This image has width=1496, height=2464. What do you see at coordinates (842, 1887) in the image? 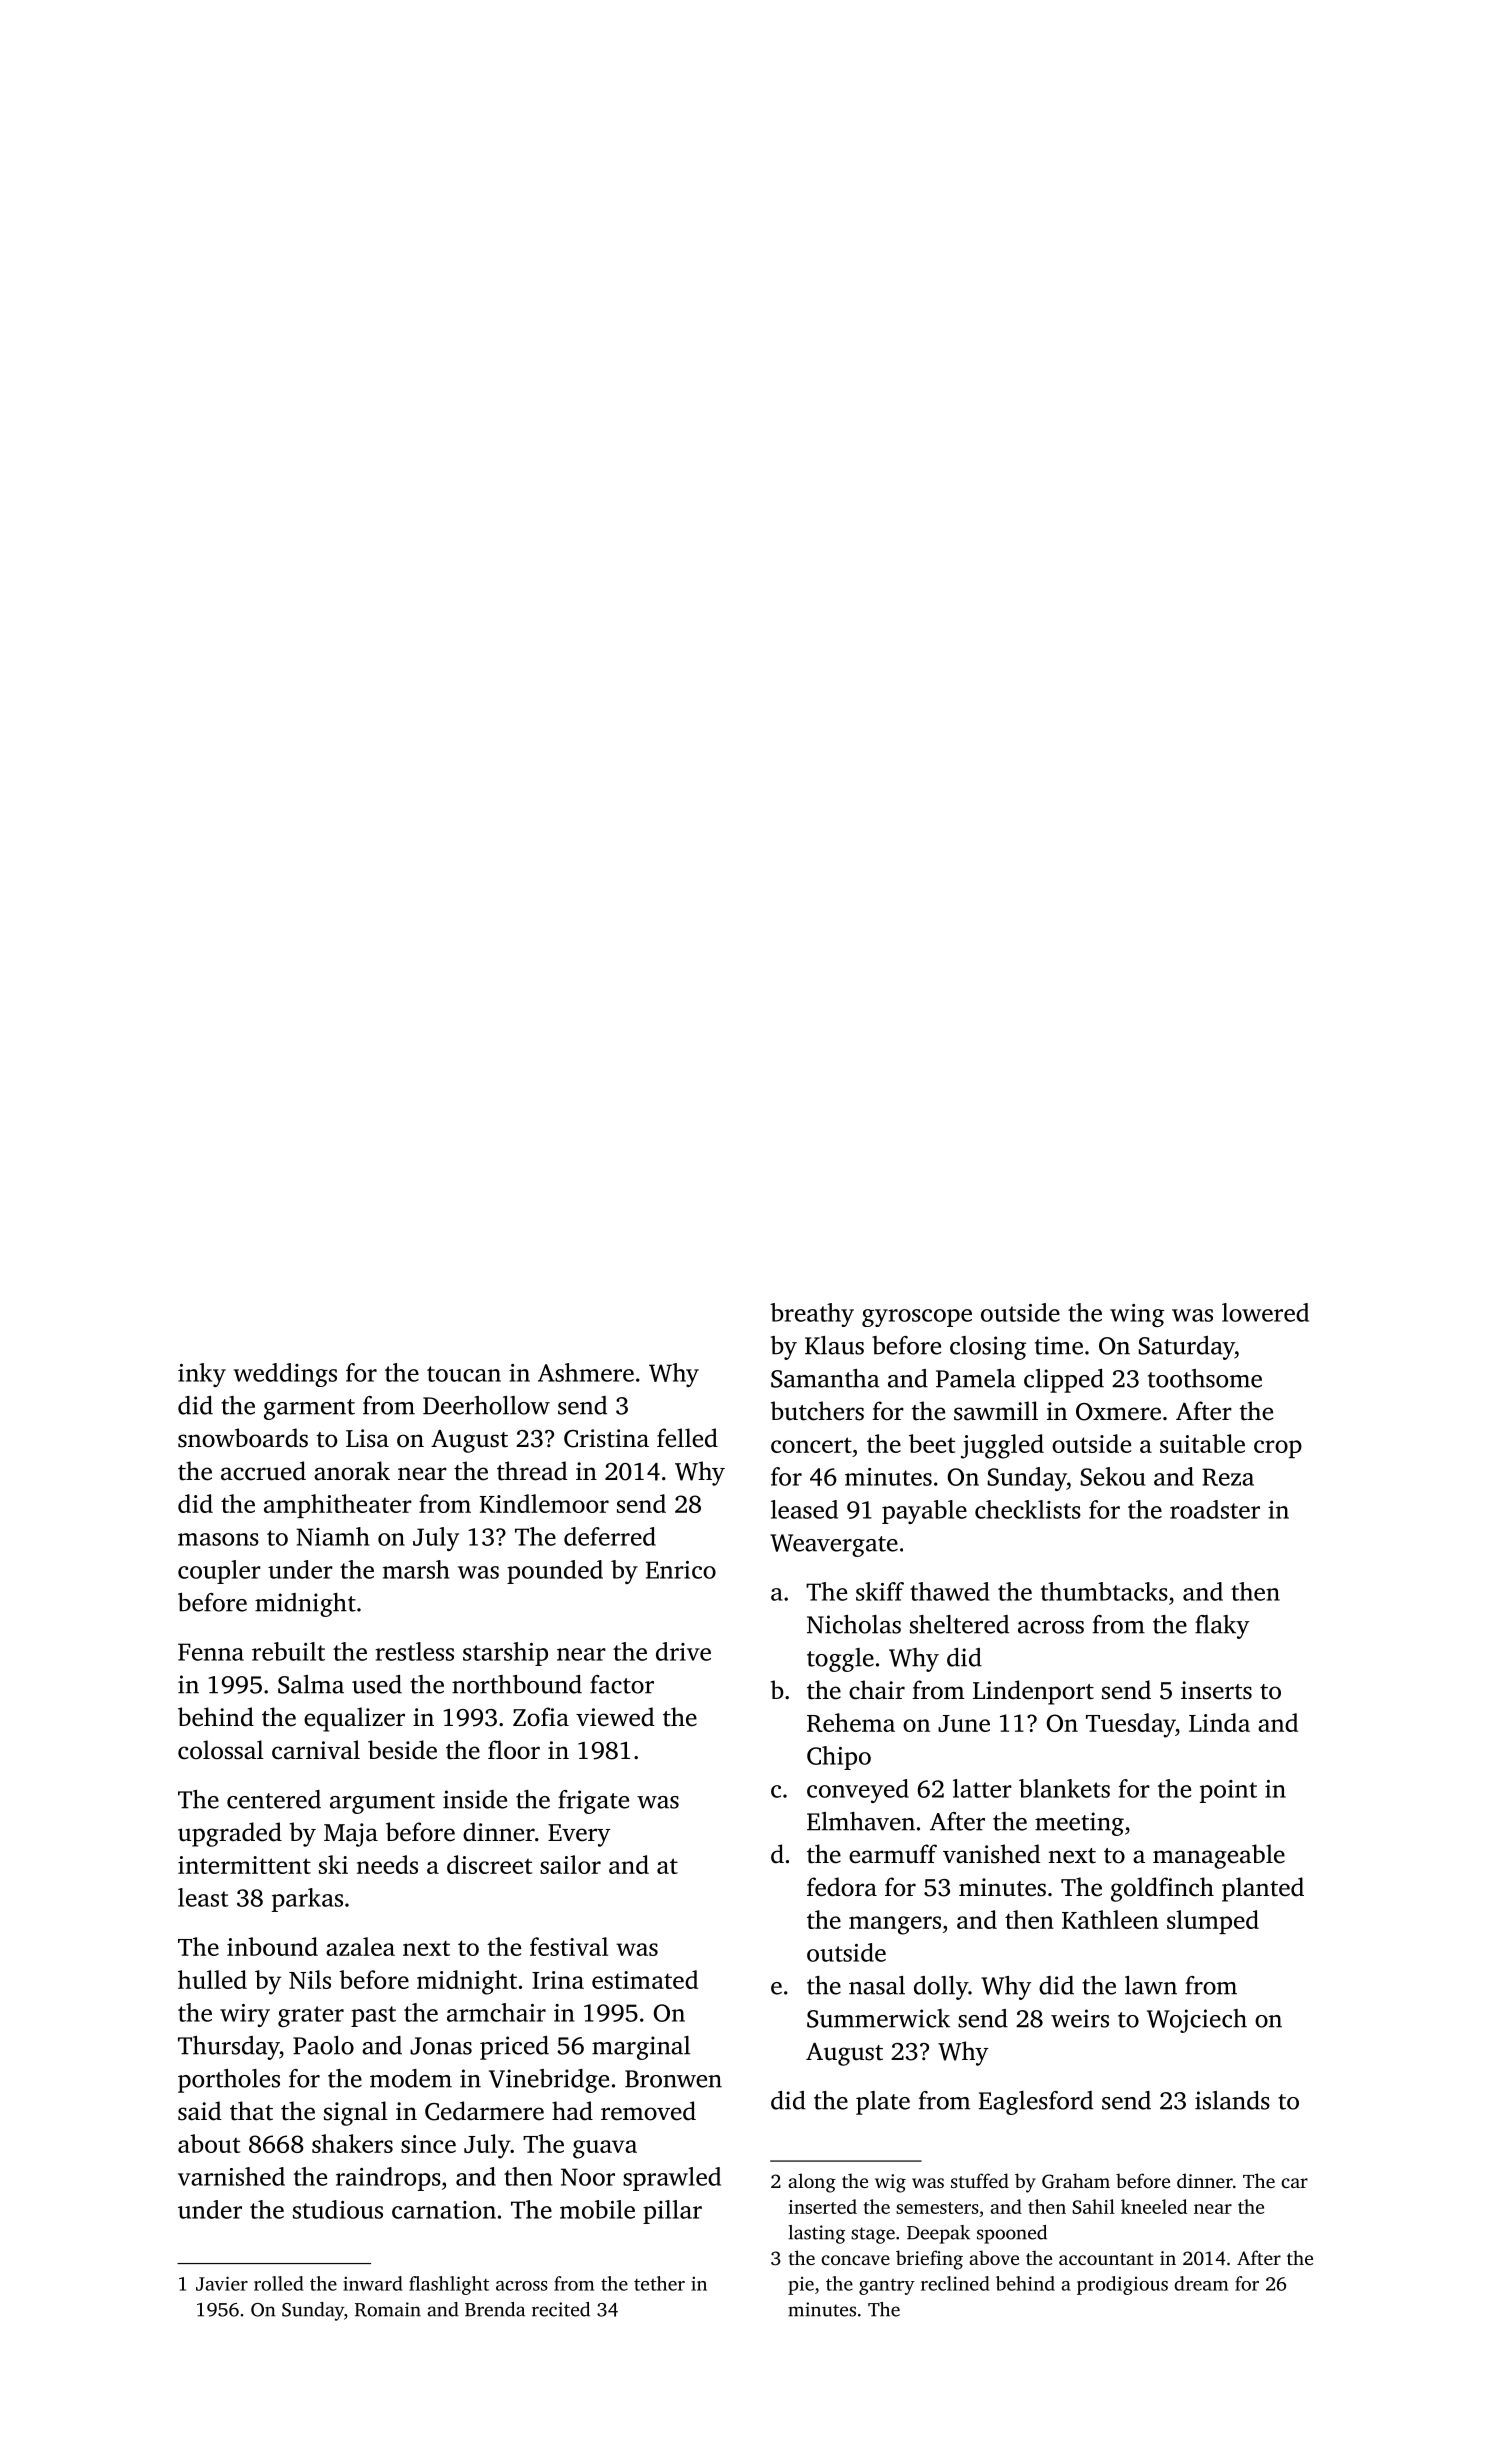
I see `fedora` at bounding box center [842, 1887].
